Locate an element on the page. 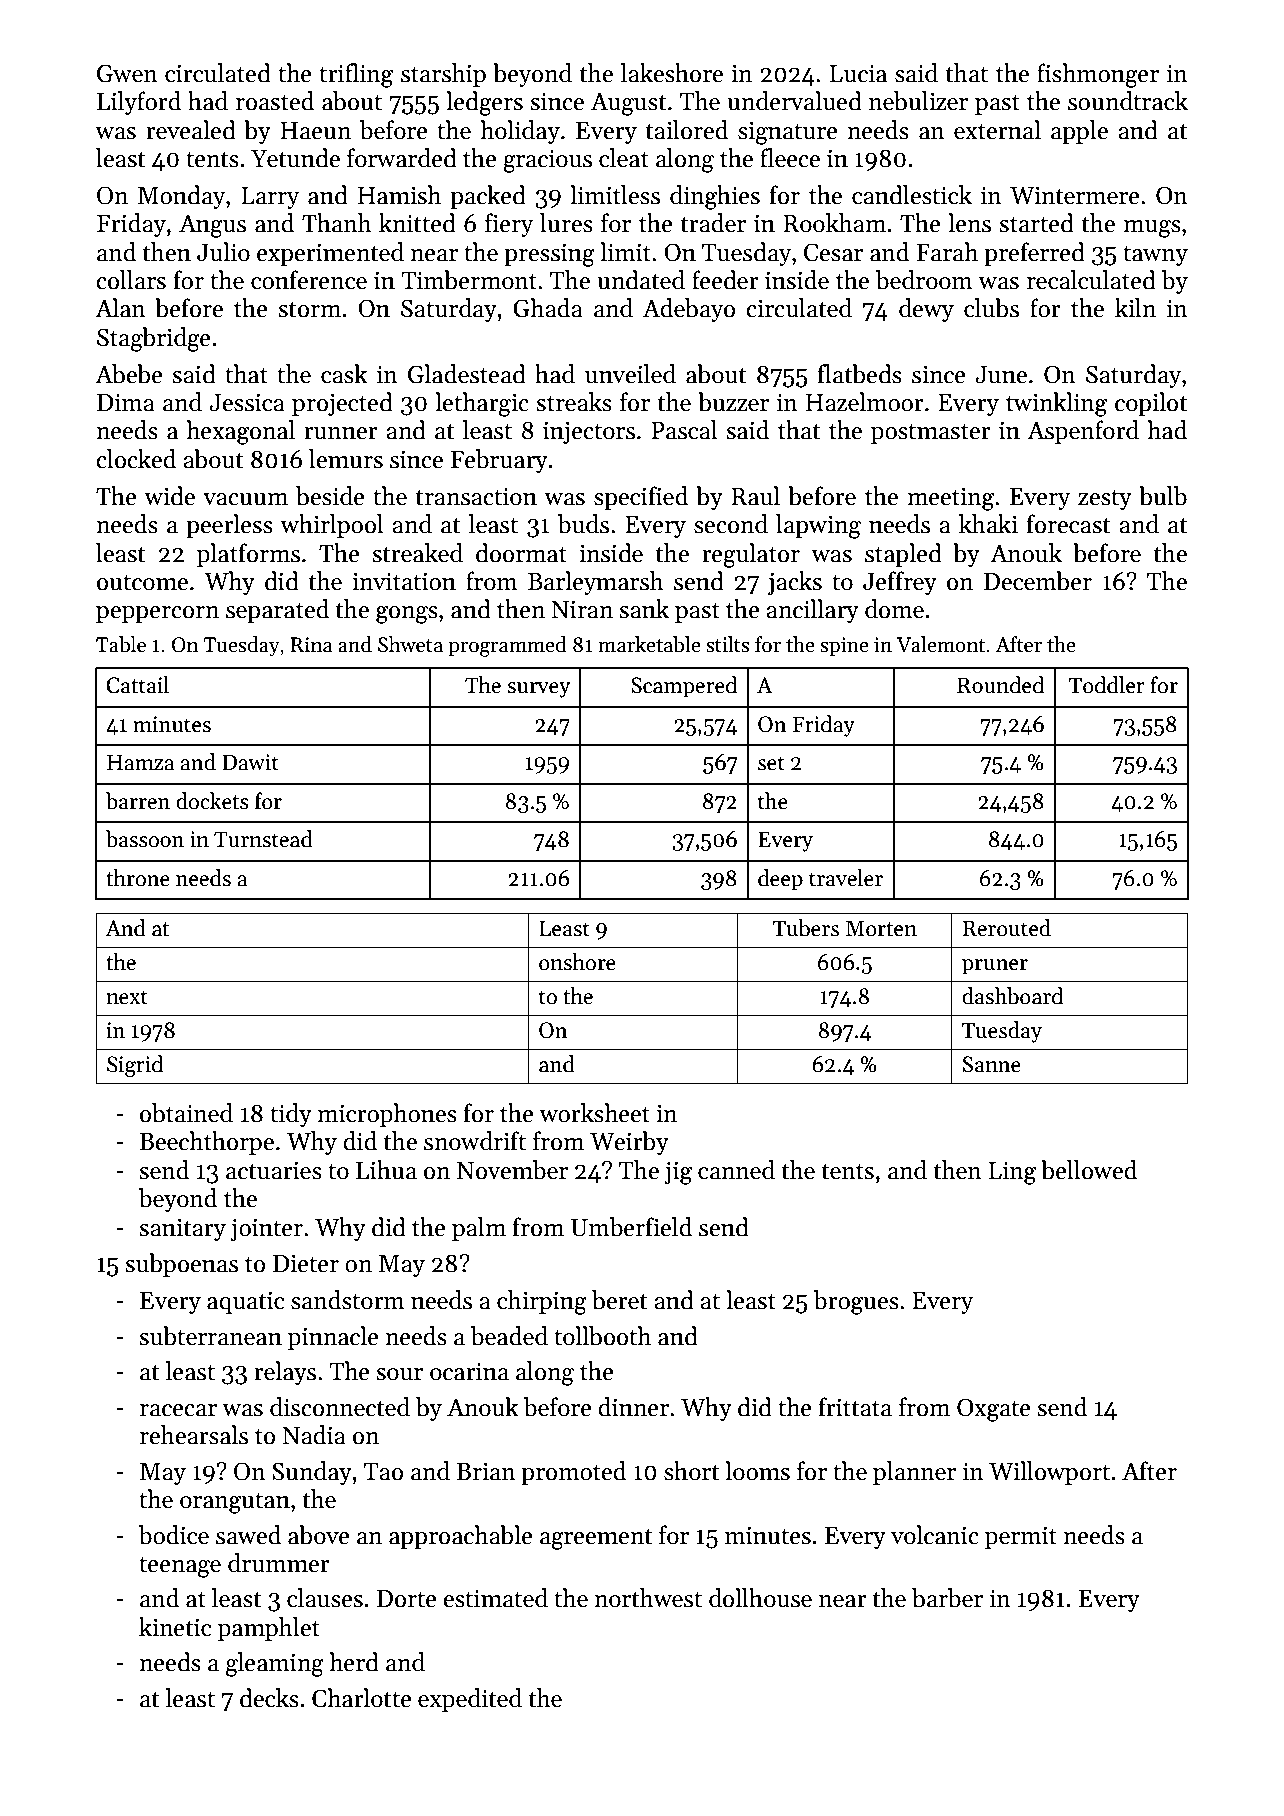  kiln is located at coordinates (1135, 307).
